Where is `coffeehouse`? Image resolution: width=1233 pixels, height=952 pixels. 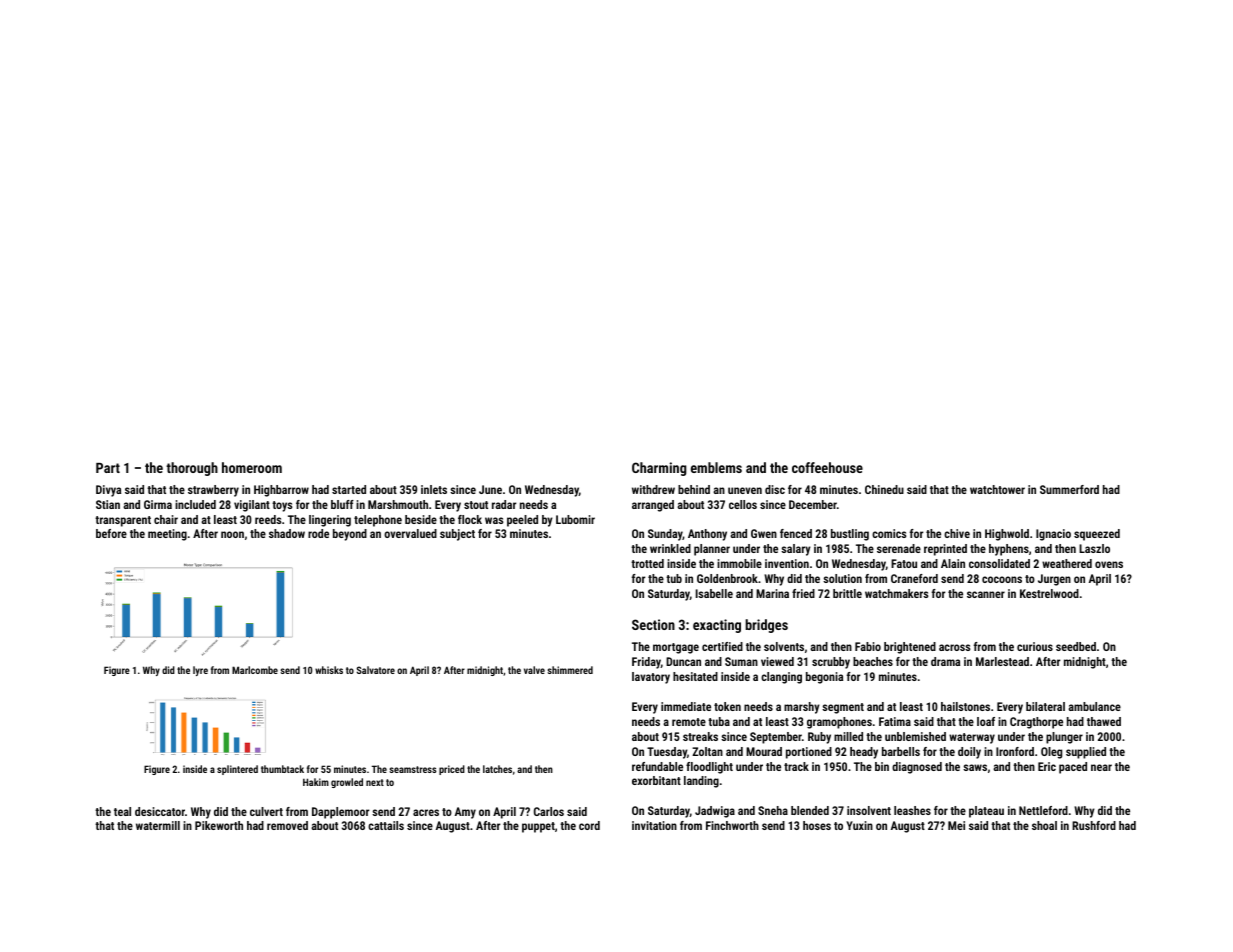 coffeehouse is located at coordinates (827, 467).
